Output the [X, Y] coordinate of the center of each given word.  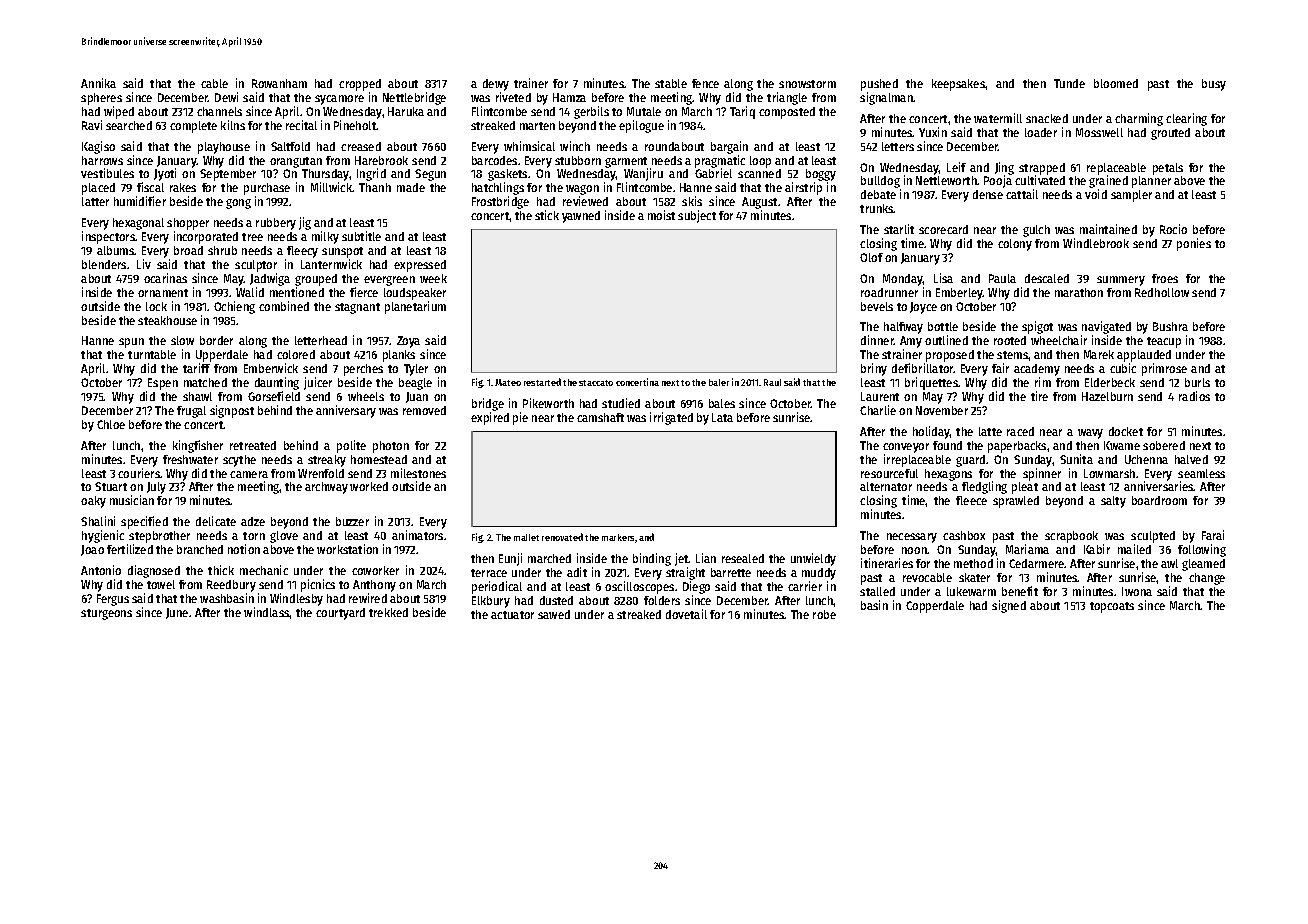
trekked [388, 612]
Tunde [1069, 83]
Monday [903, 280]
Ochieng [234, 307]
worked [369, 486]
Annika [98, 83]
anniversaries [1159, 486]
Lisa [943, 278]
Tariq [742, 112]
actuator [512, 615]
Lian [706, 558]
